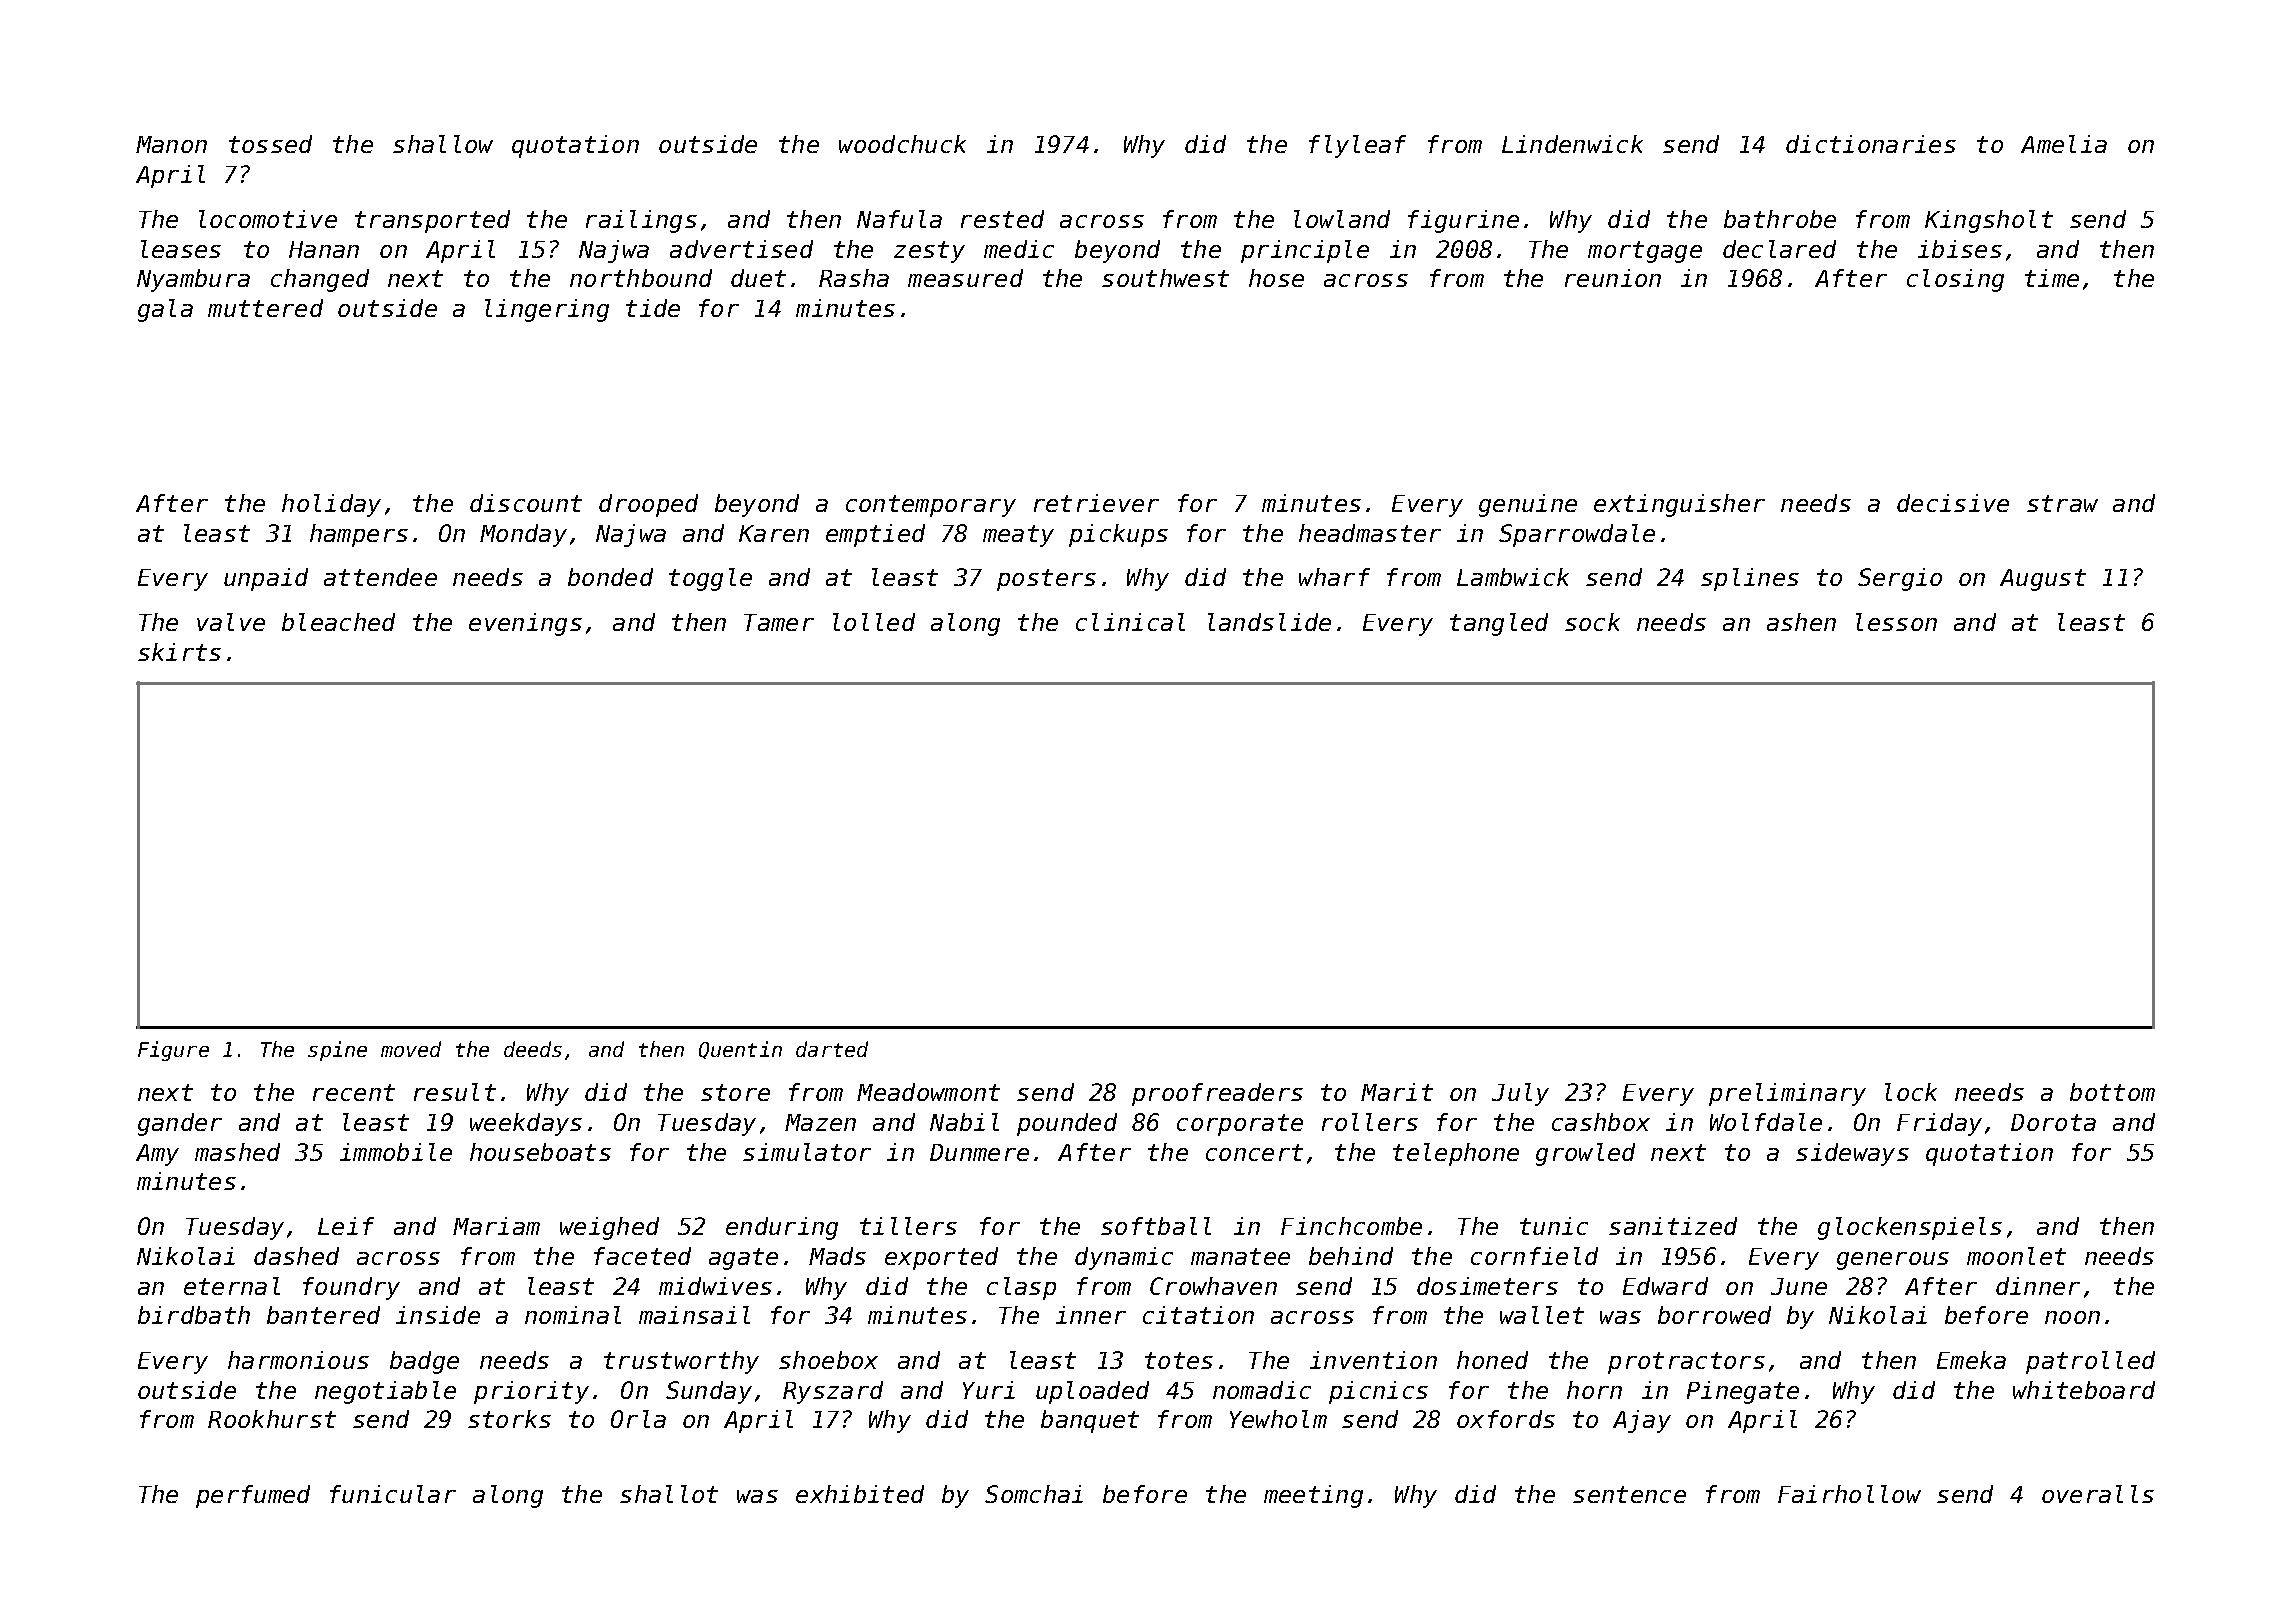 The width and height of the image is (2292, 1620). What do you see at coordinates (1673, 1226) in the image?
I see `sanitized` at bounding box center [1673, 1226].
